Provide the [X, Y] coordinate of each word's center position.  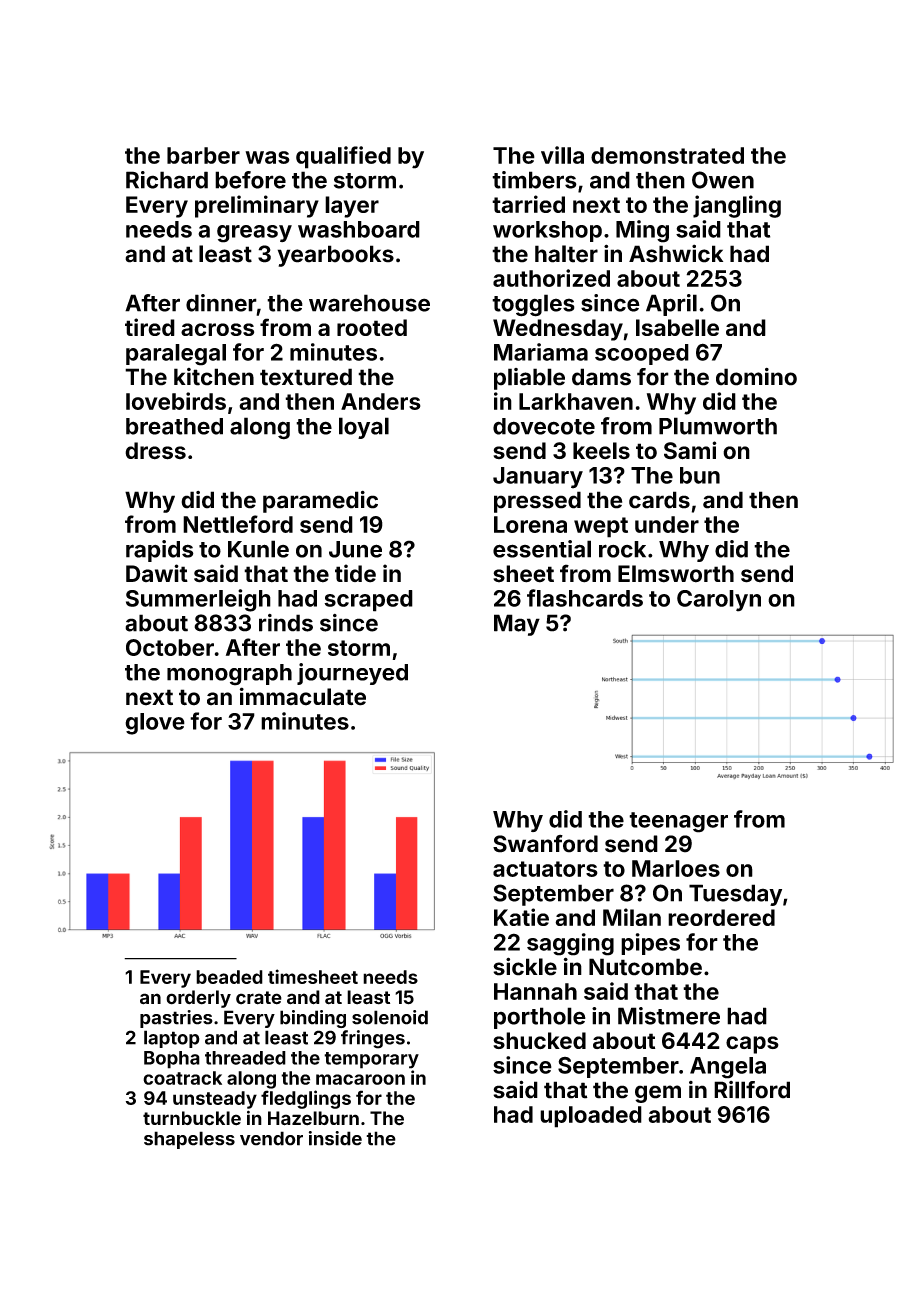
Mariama [541, 352]
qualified [343, 157]
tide [355, 573]
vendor [271, 1138]
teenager [678, 822]
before [250, 180]
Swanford [545, 844]
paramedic [320, 502]
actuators [545, 869]
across [217, 329]
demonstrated [667, 155]
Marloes [676, 868]
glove [155, 724]
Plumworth [718, 426]
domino [756, 377]
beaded [229, 977]
